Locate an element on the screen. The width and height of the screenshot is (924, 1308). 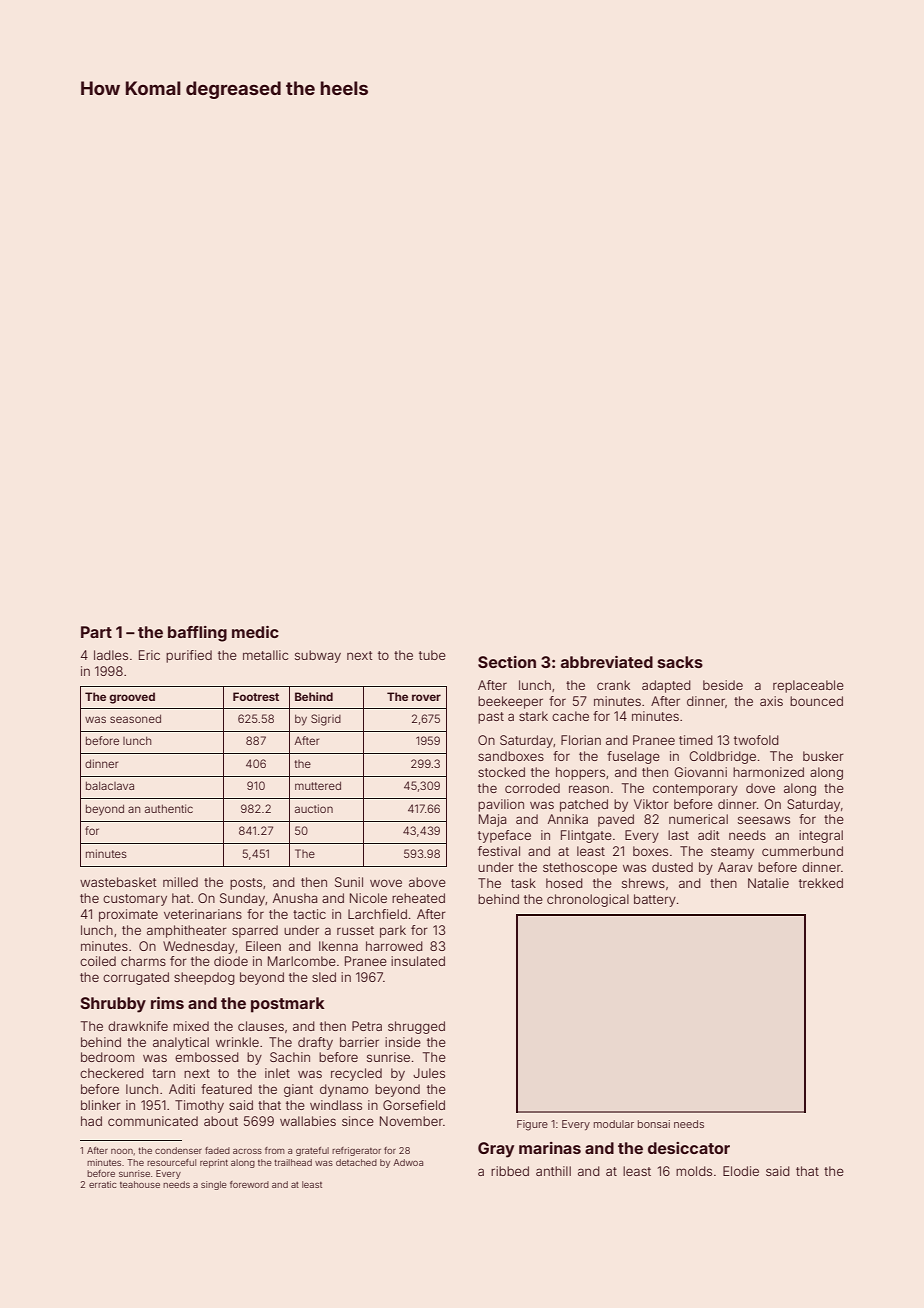
Flintgate is located at coordinates (586, 836).
